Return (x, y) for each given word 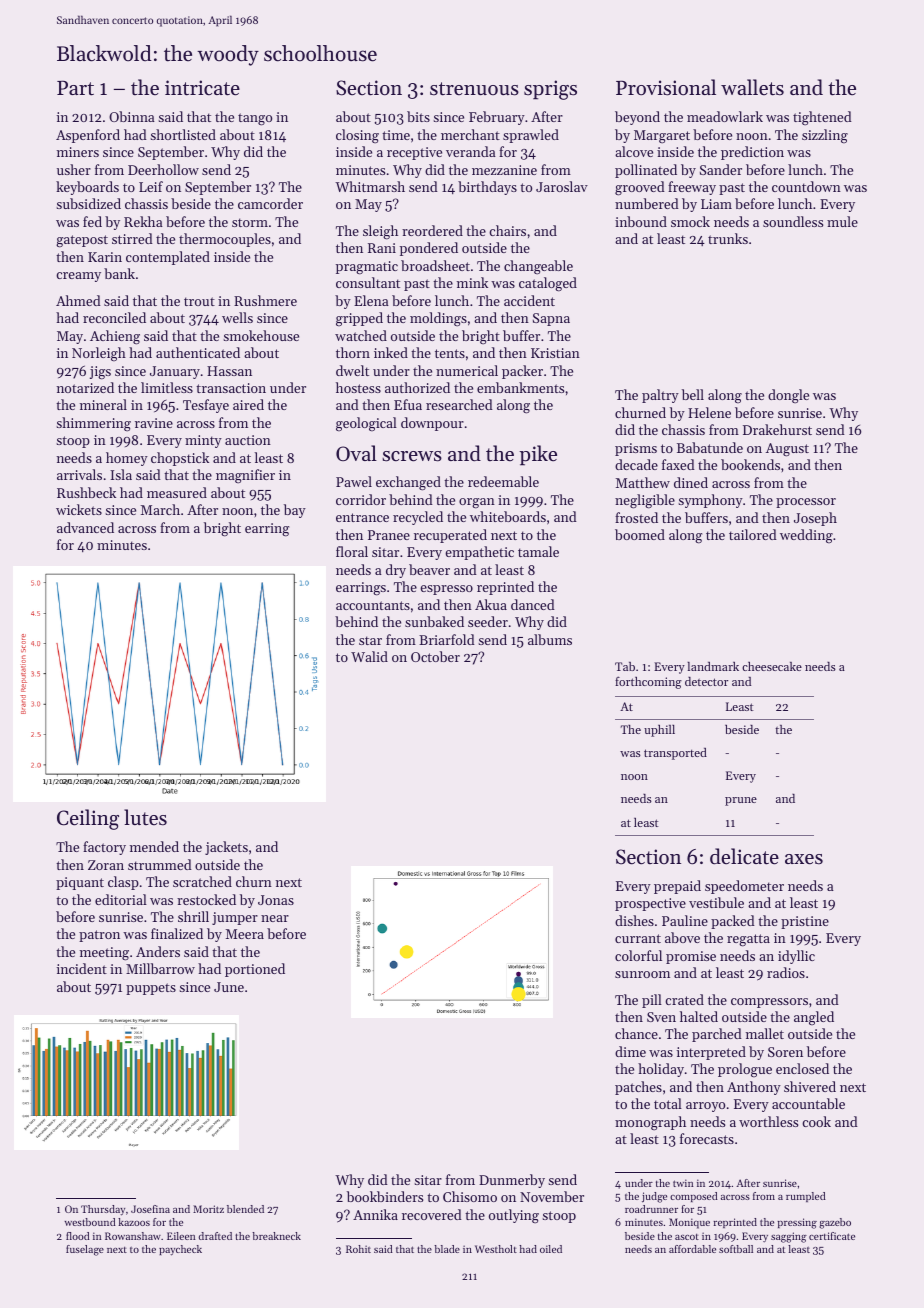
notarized (85, 387)
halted (699, 1016)
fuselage (85, 1250)
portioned (255, 970)
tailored (753, 534)
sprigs (550, 90)
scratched (202, 881)
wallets (752, 87)
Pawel (354, 481)
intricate (202, 88)
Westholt (496, 1249)
